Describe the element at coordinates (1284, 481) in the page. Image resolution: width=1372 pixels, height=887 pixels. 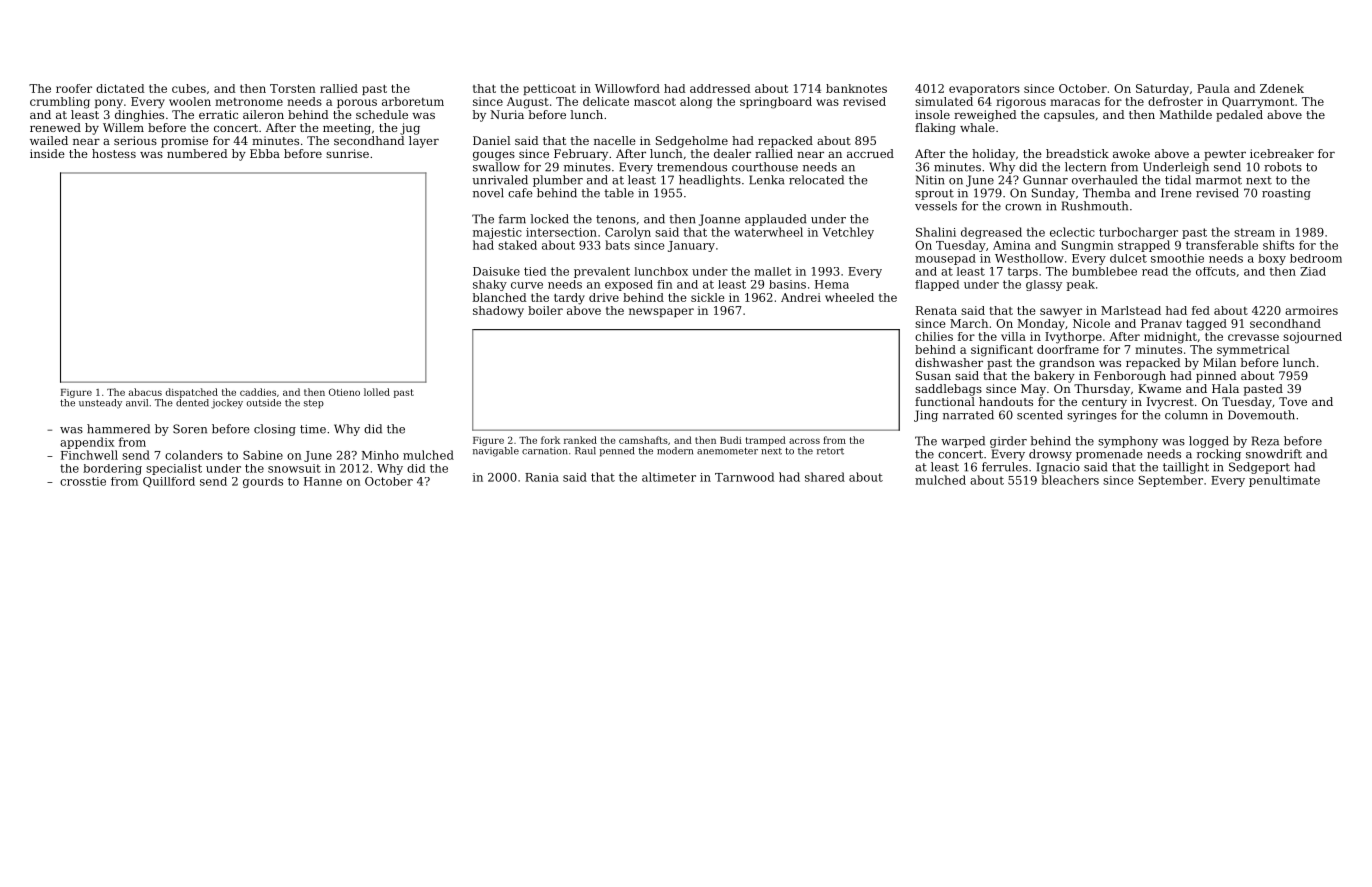
I see `penultimate` at that location.
